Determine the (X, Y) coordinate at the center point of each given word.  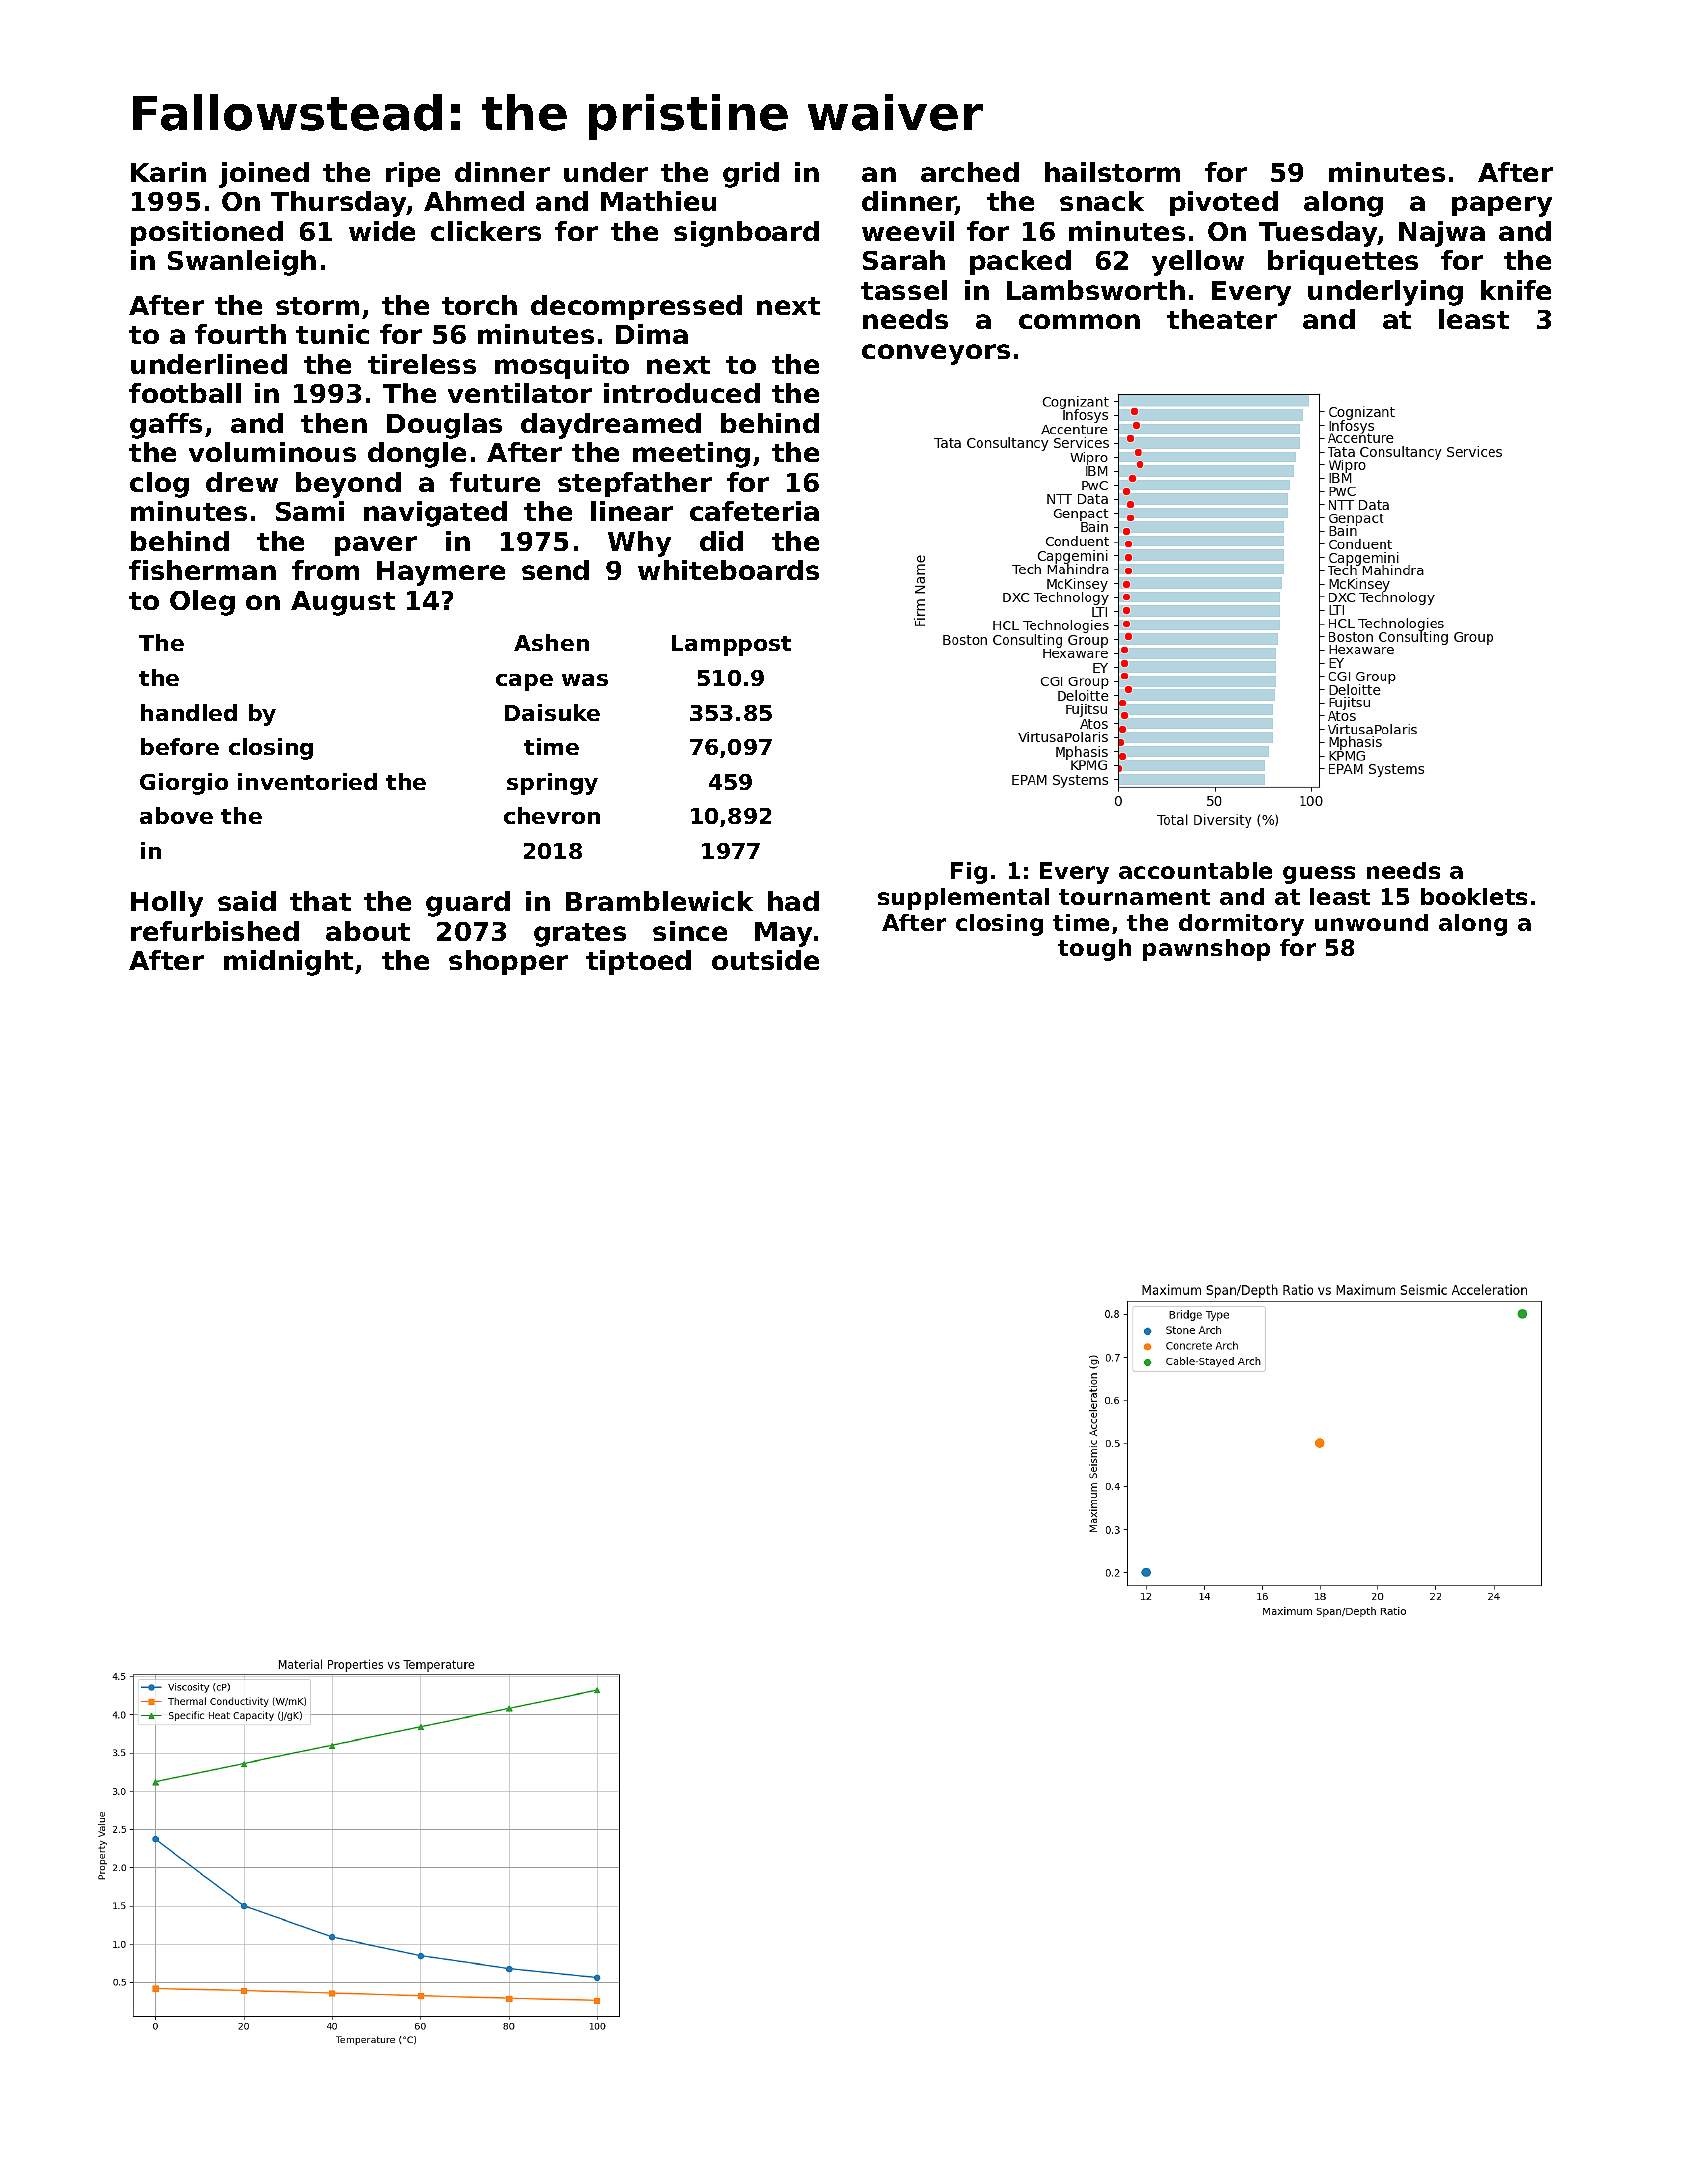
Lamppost (731, 645)
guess (1319, 875)
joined (264, 175)
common (1079, 321)
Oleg (202, 603)
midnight (288, 963)
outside (765, 960)
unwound (1371, 922)
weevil (908, 231)
